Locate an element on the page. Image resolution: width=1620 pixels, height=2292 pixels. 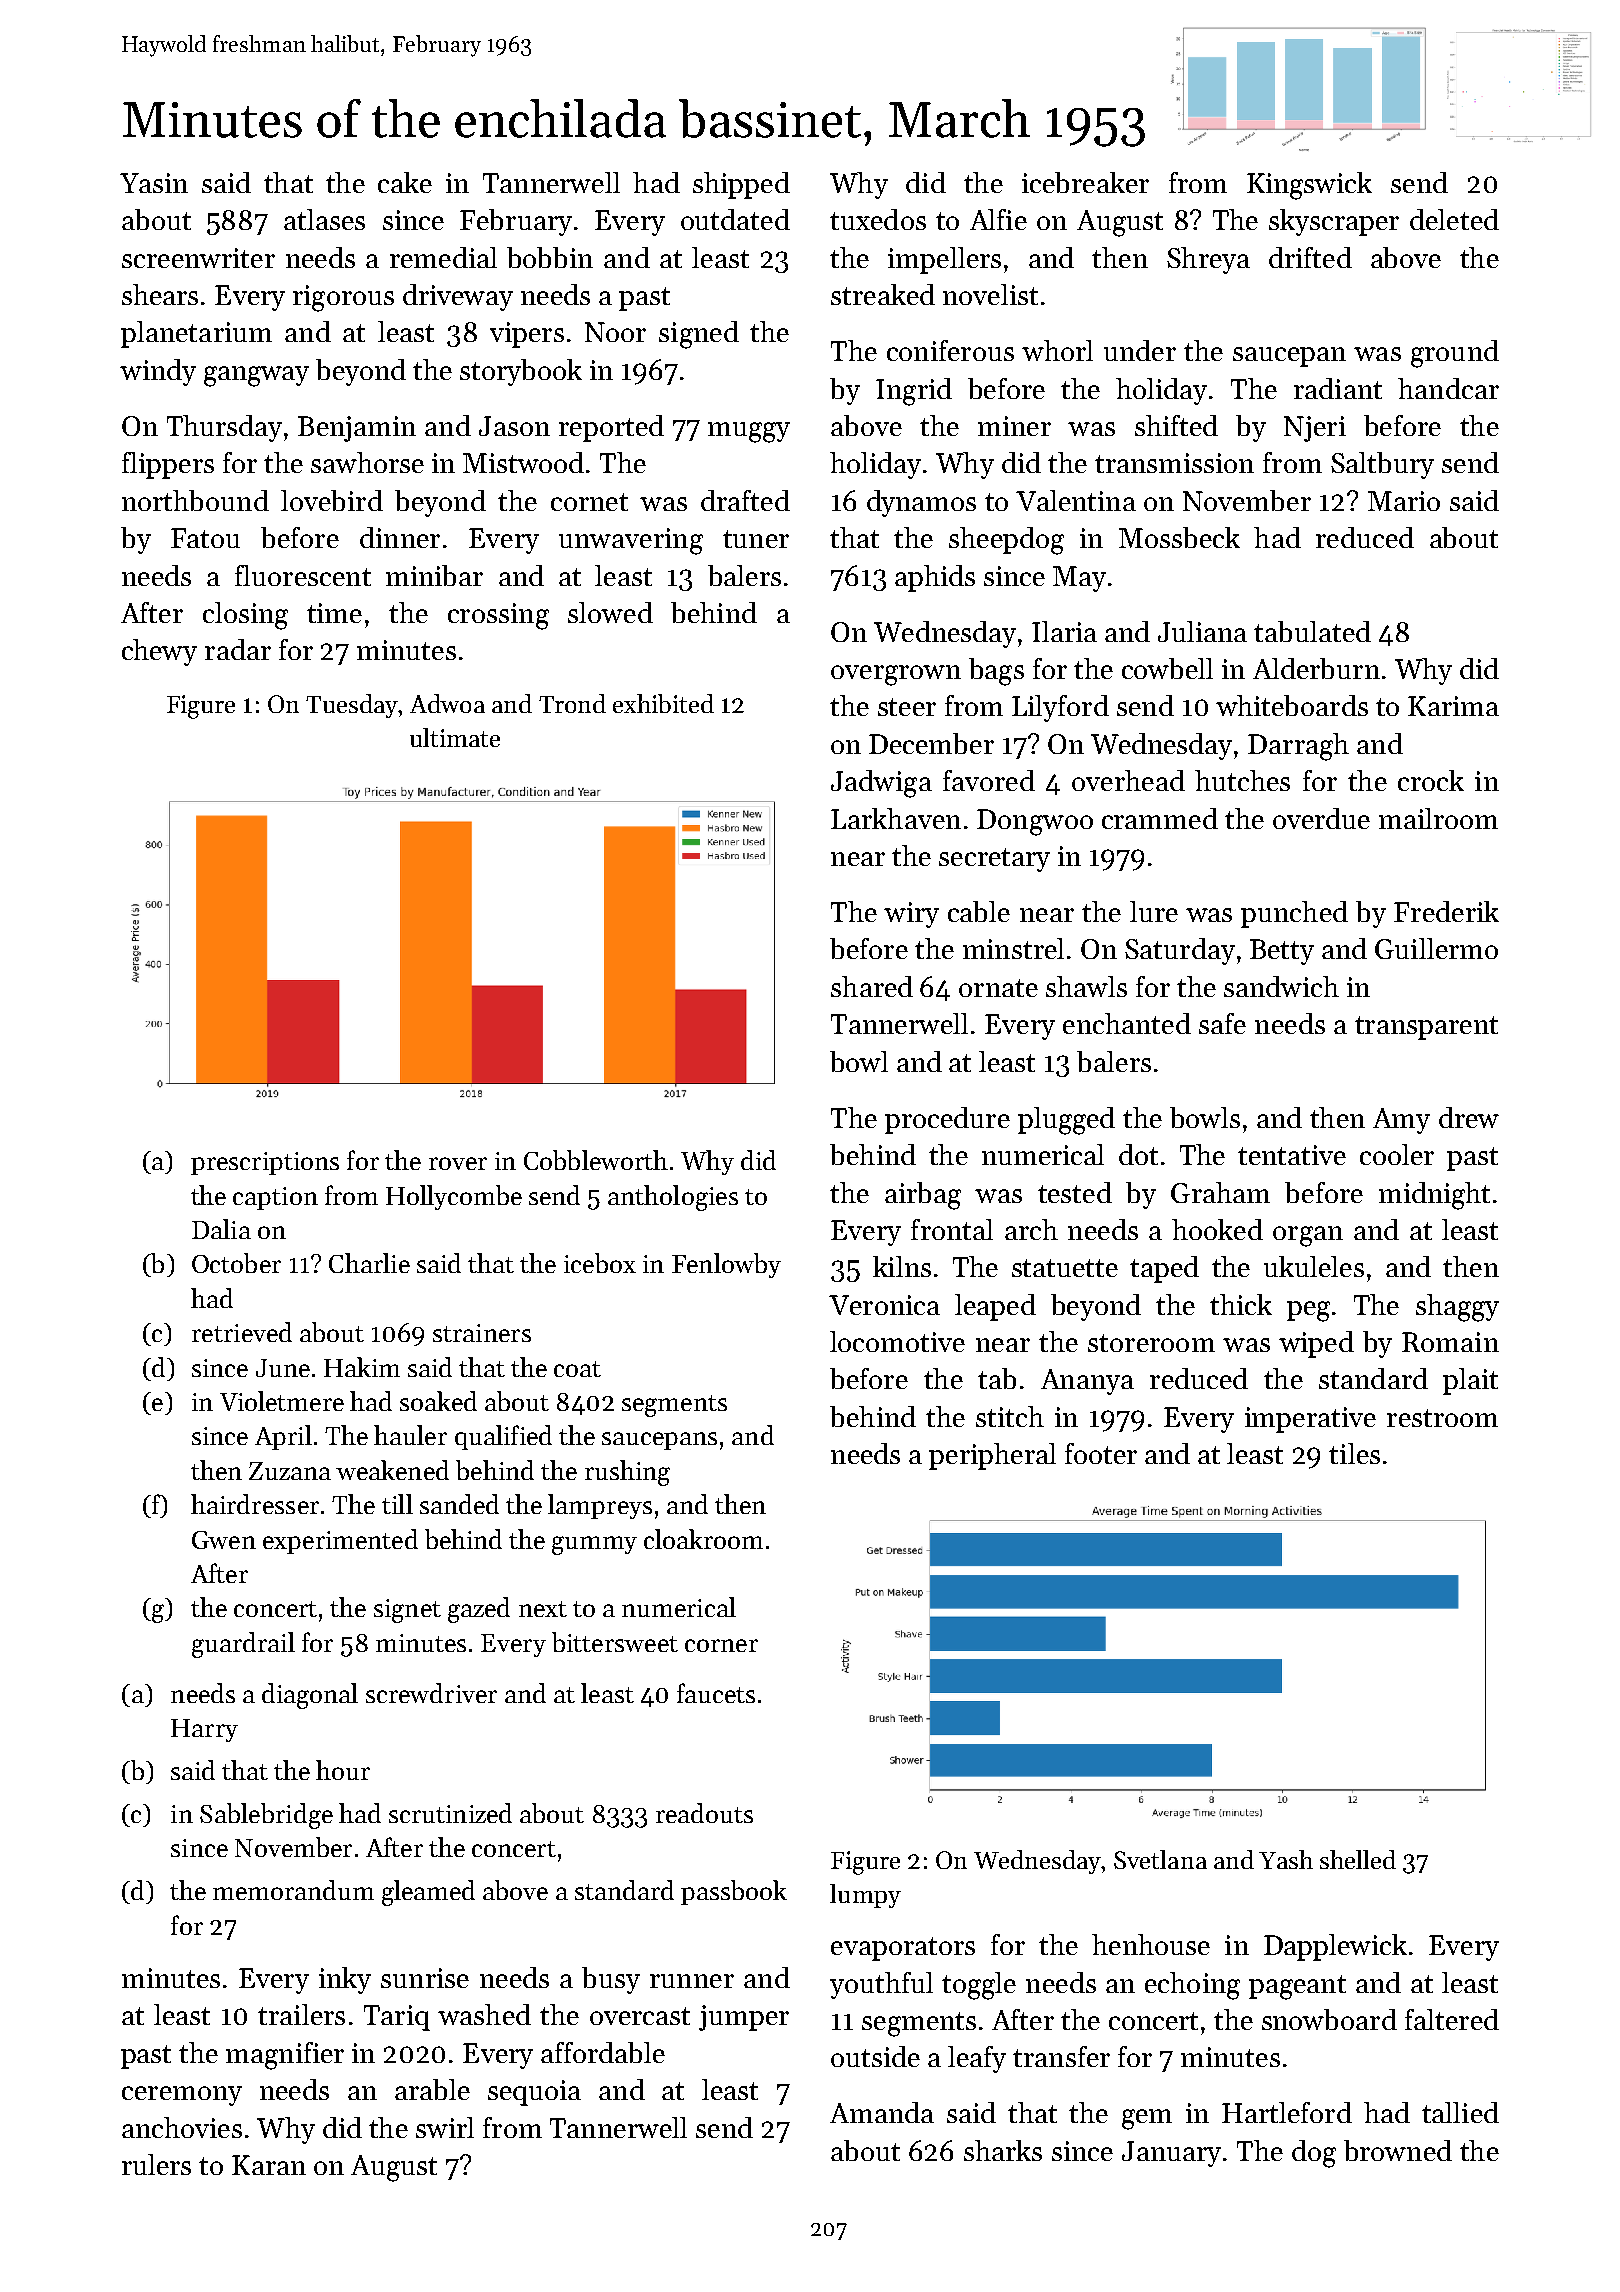
gummy is located at coordinates (594, 1545).
